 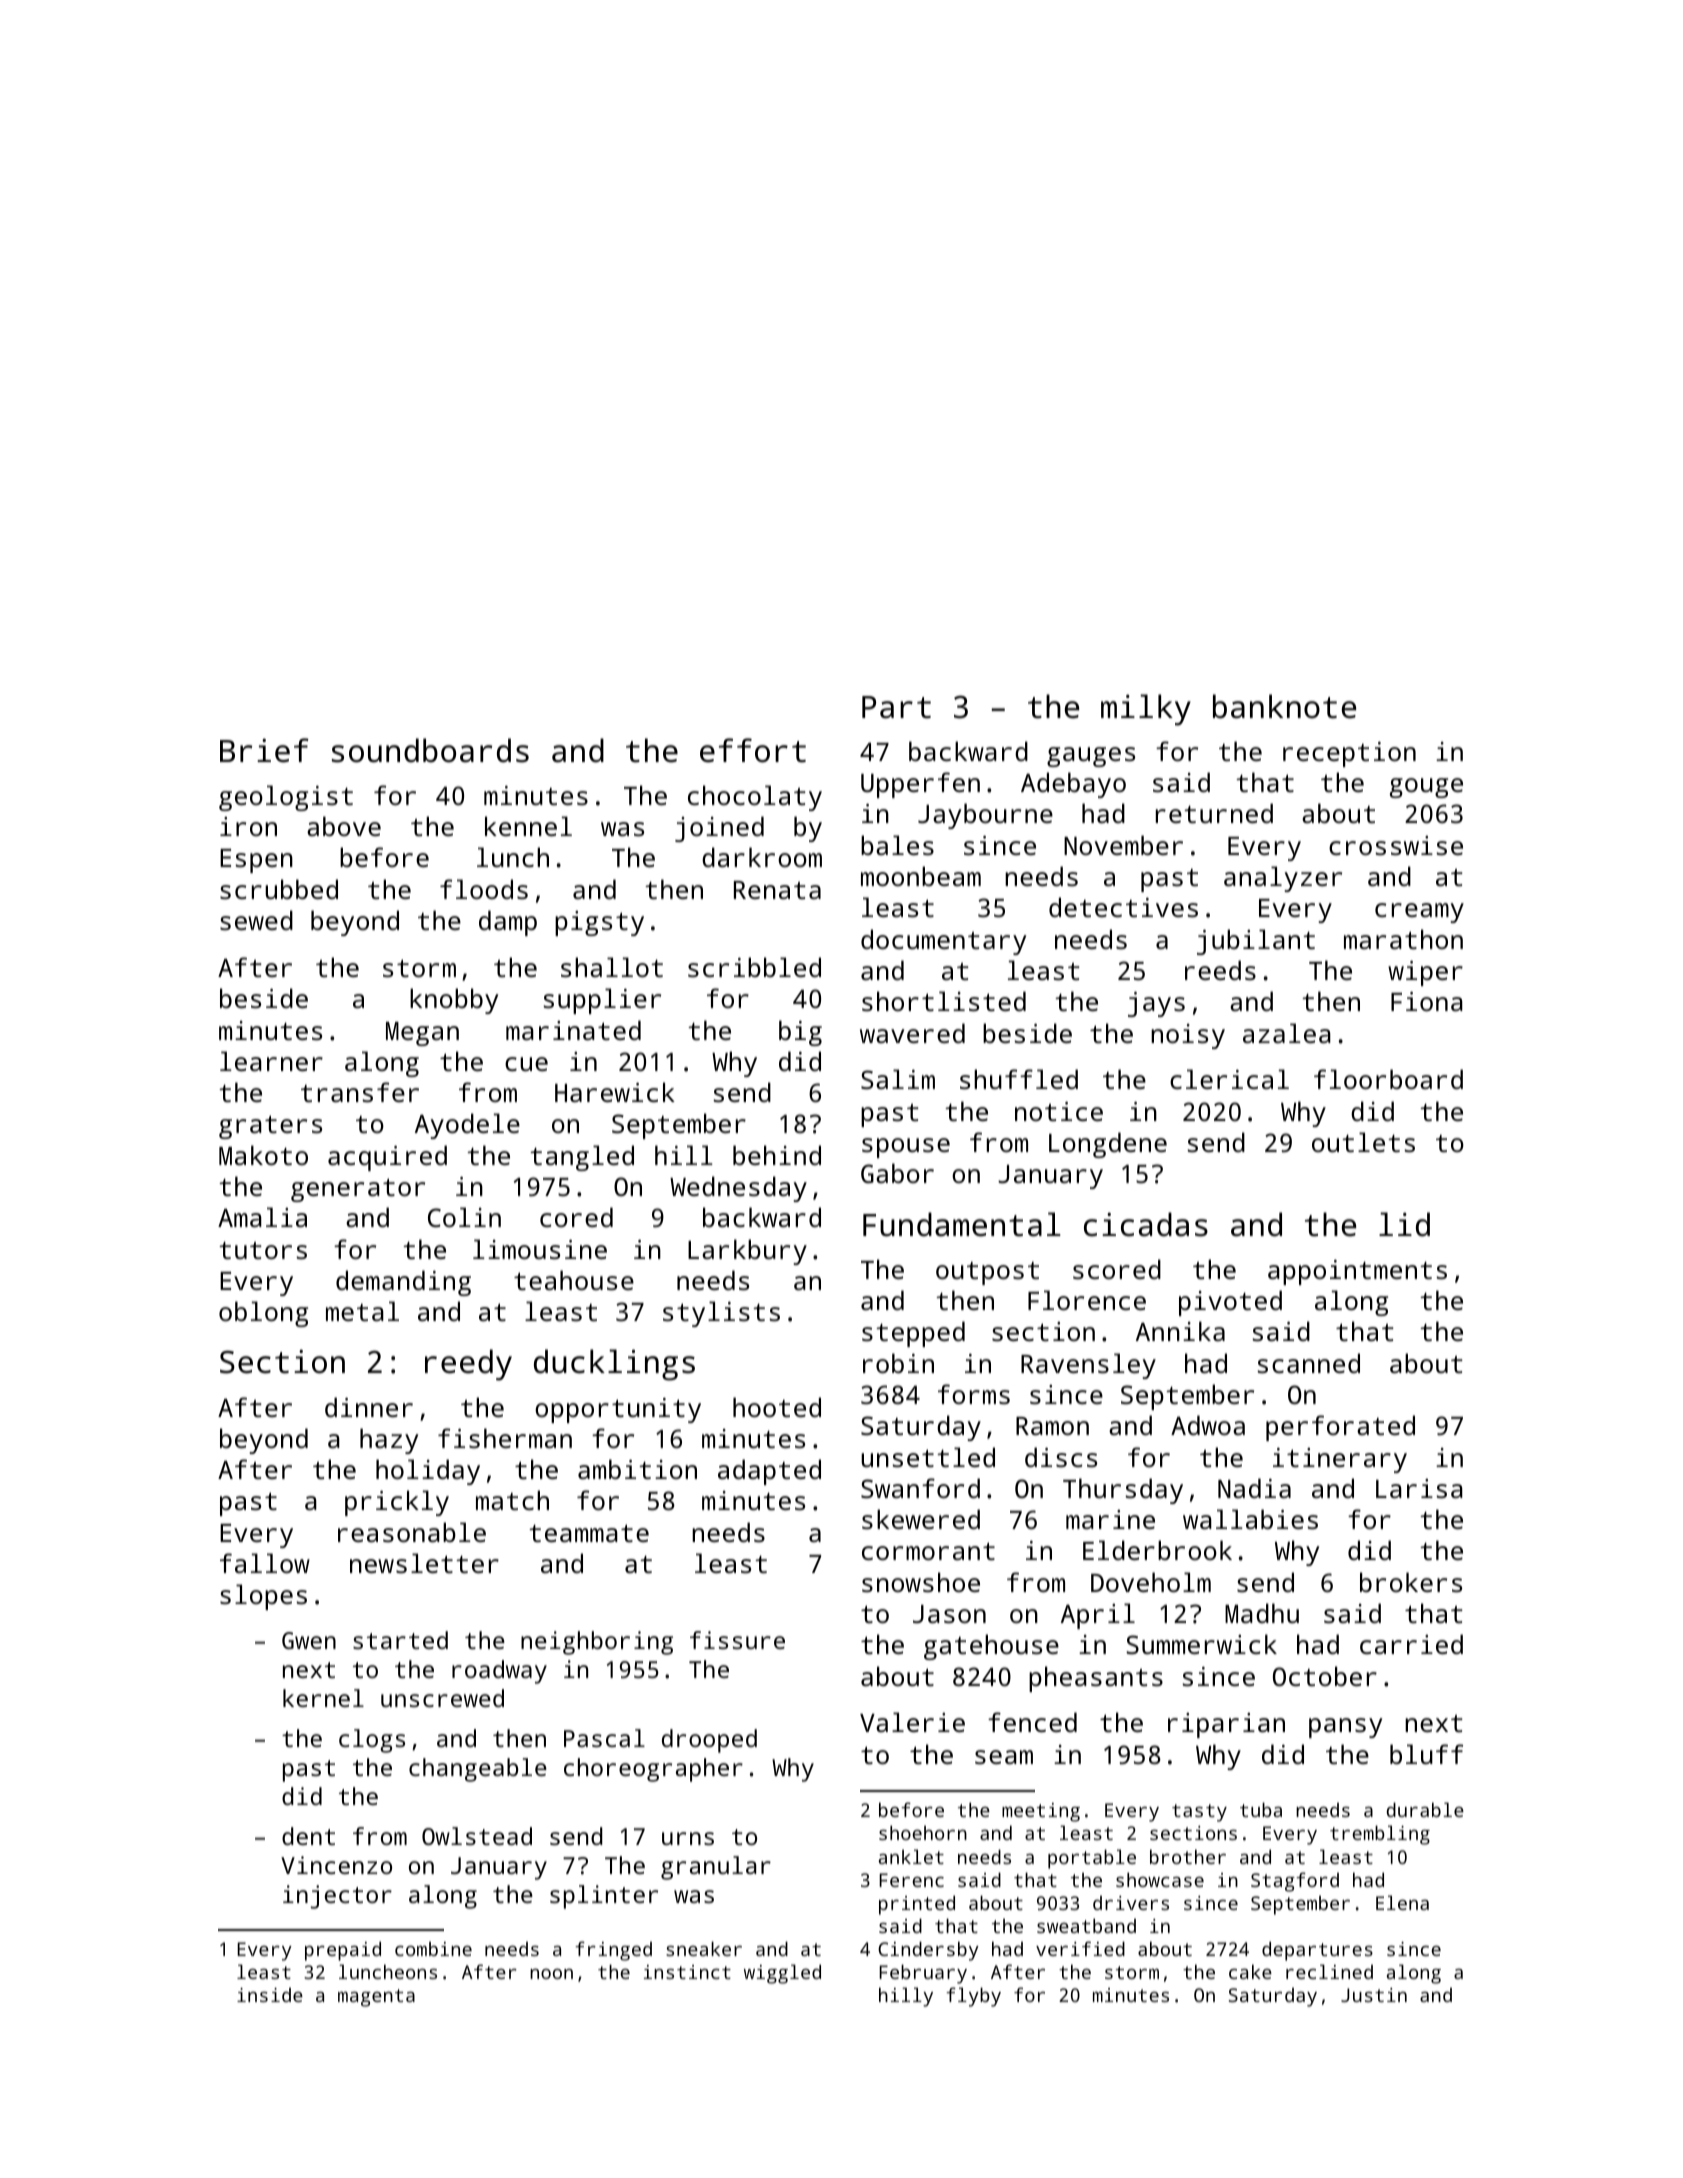 What do you see at coordinates (1363, 1142) in the page?
I see `outlets` at bounding box center [1363, 1142].
